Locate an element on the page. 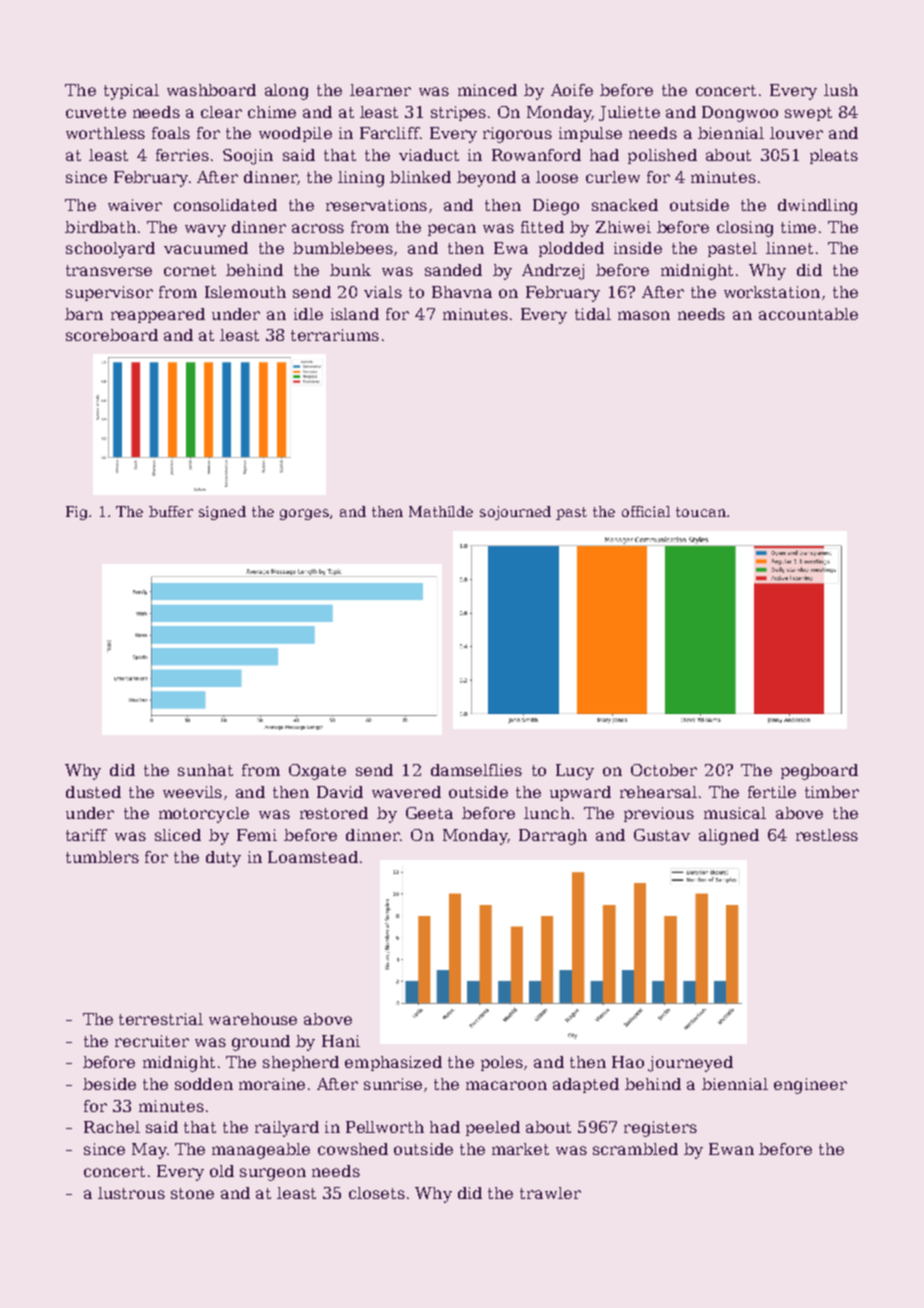  linnet is located at coordinates (789, 248).
